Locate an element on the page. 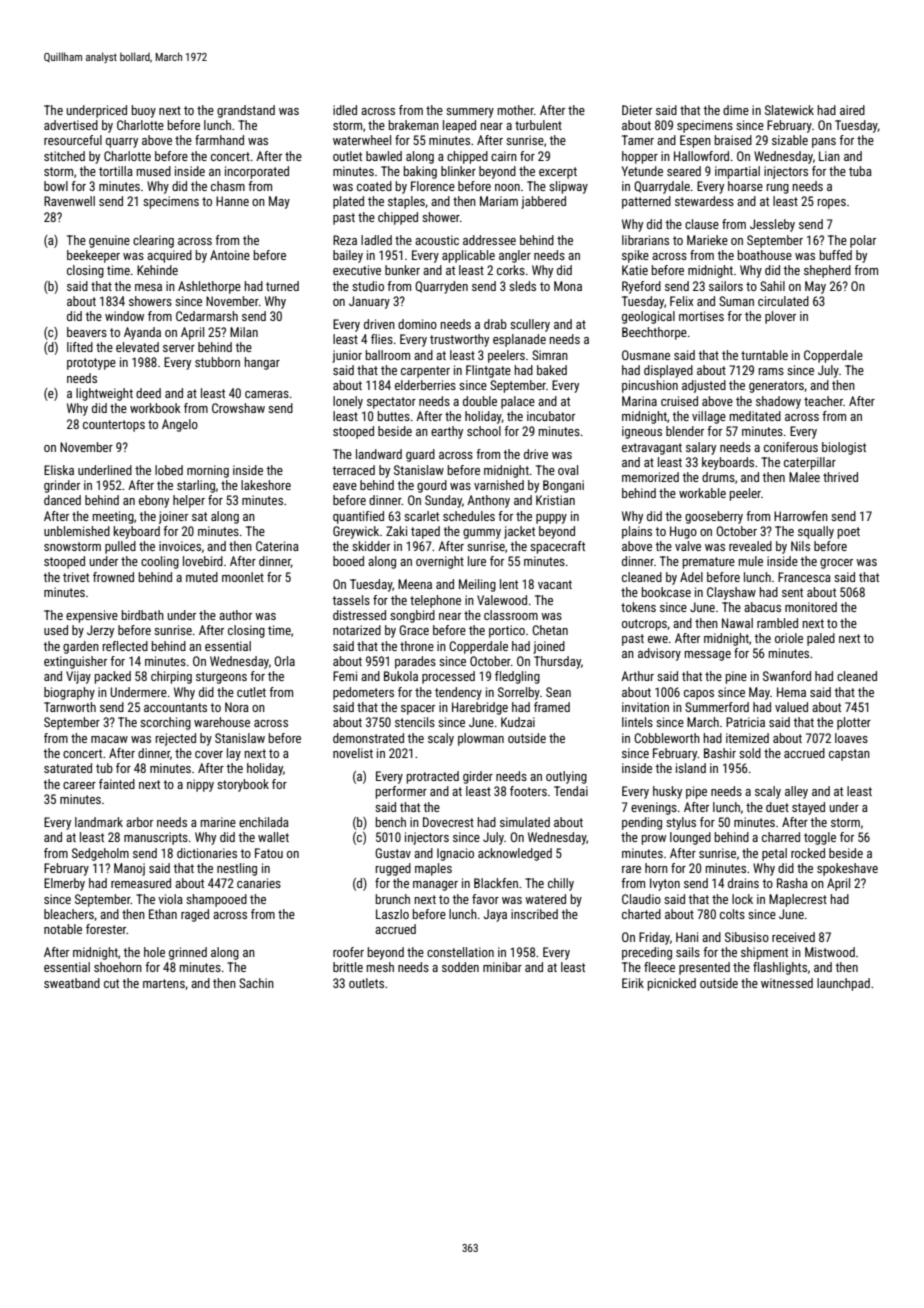 This document has height=1308, width=924. lonely is located at coordinates (348, 402).
